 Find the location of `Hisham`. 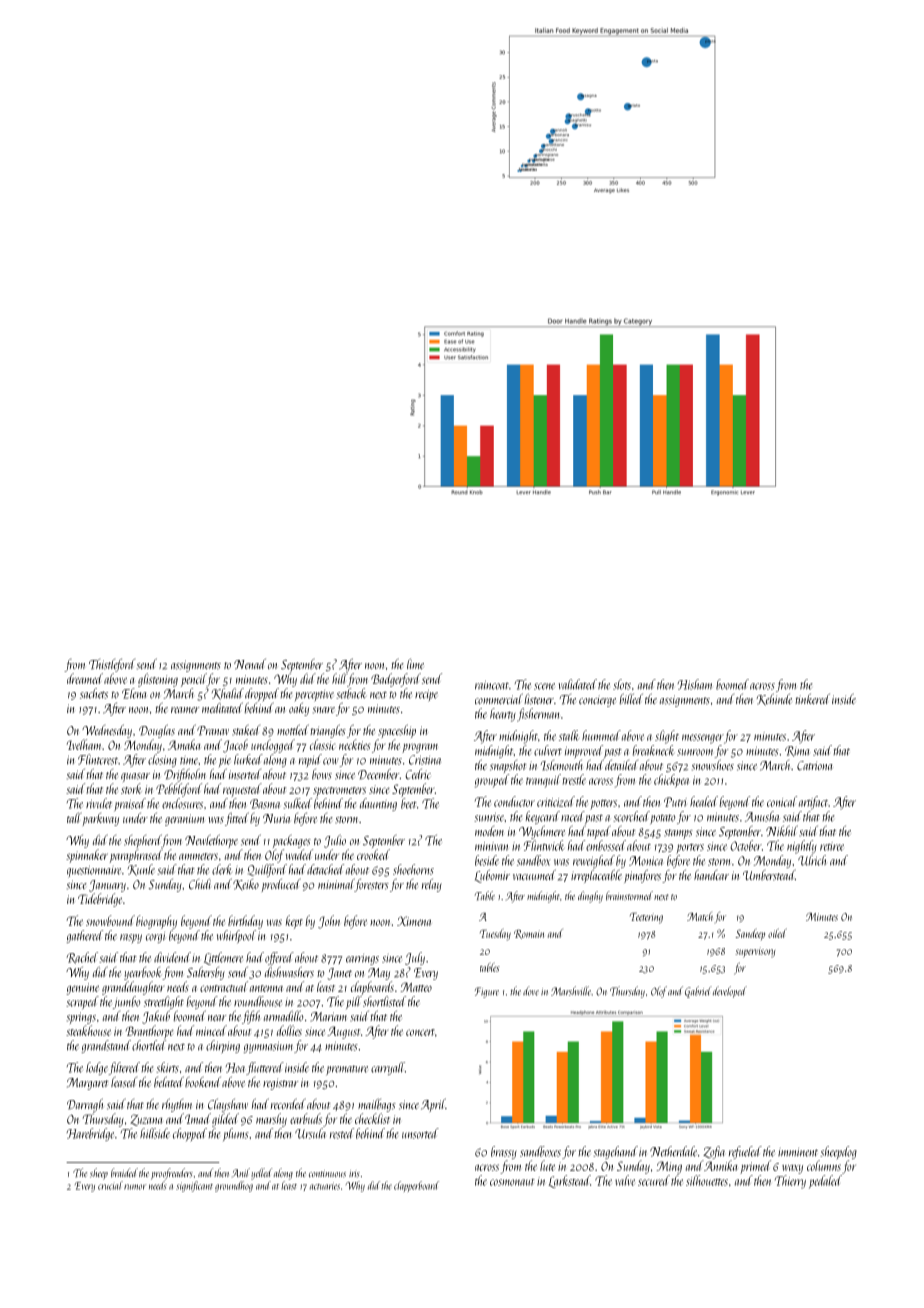

Hisham is located at coordinates (694, 684).
